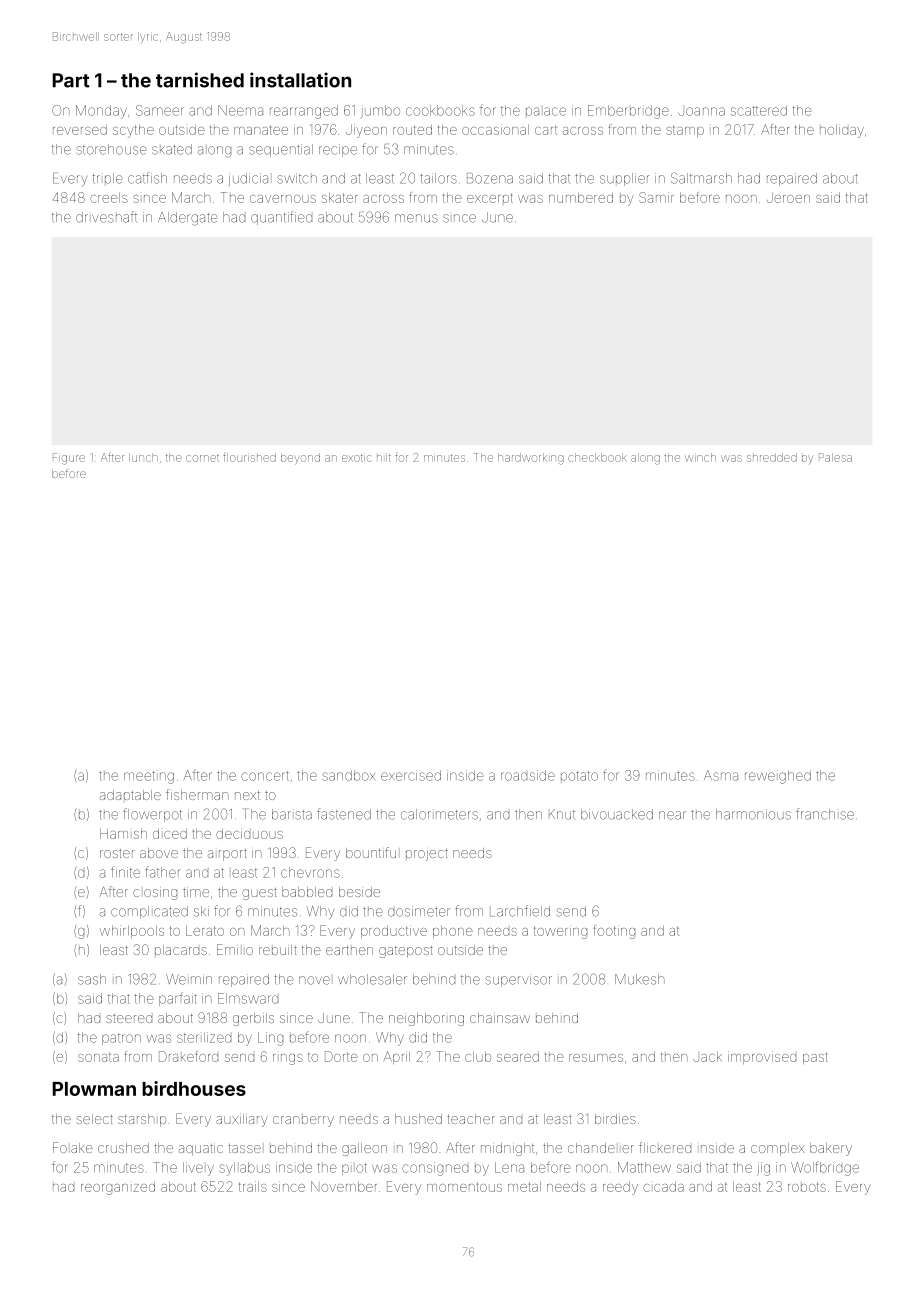  What do you see at coordinates (383, 457) in the image?
I see `hilt` at bounding box center [383, 457].
